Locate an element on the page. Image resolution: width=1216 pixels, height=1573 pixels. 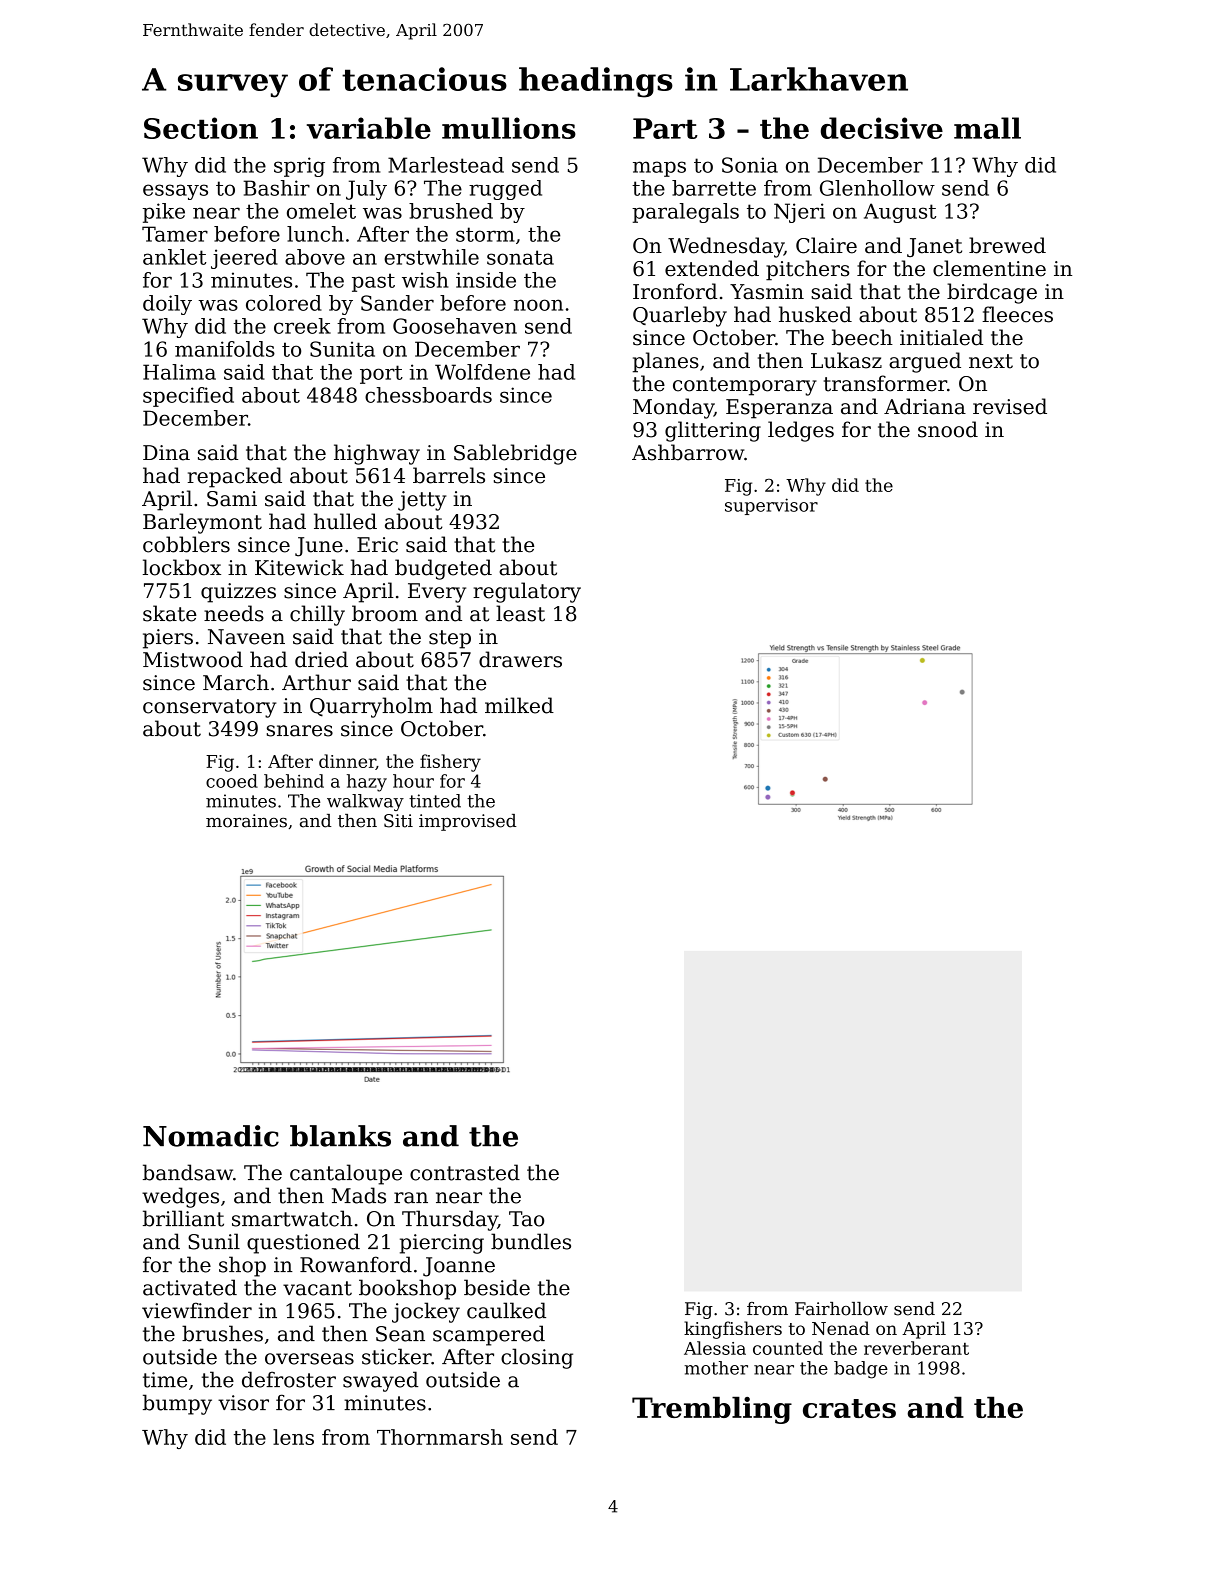
snood is located at coordinates (948, 429).
